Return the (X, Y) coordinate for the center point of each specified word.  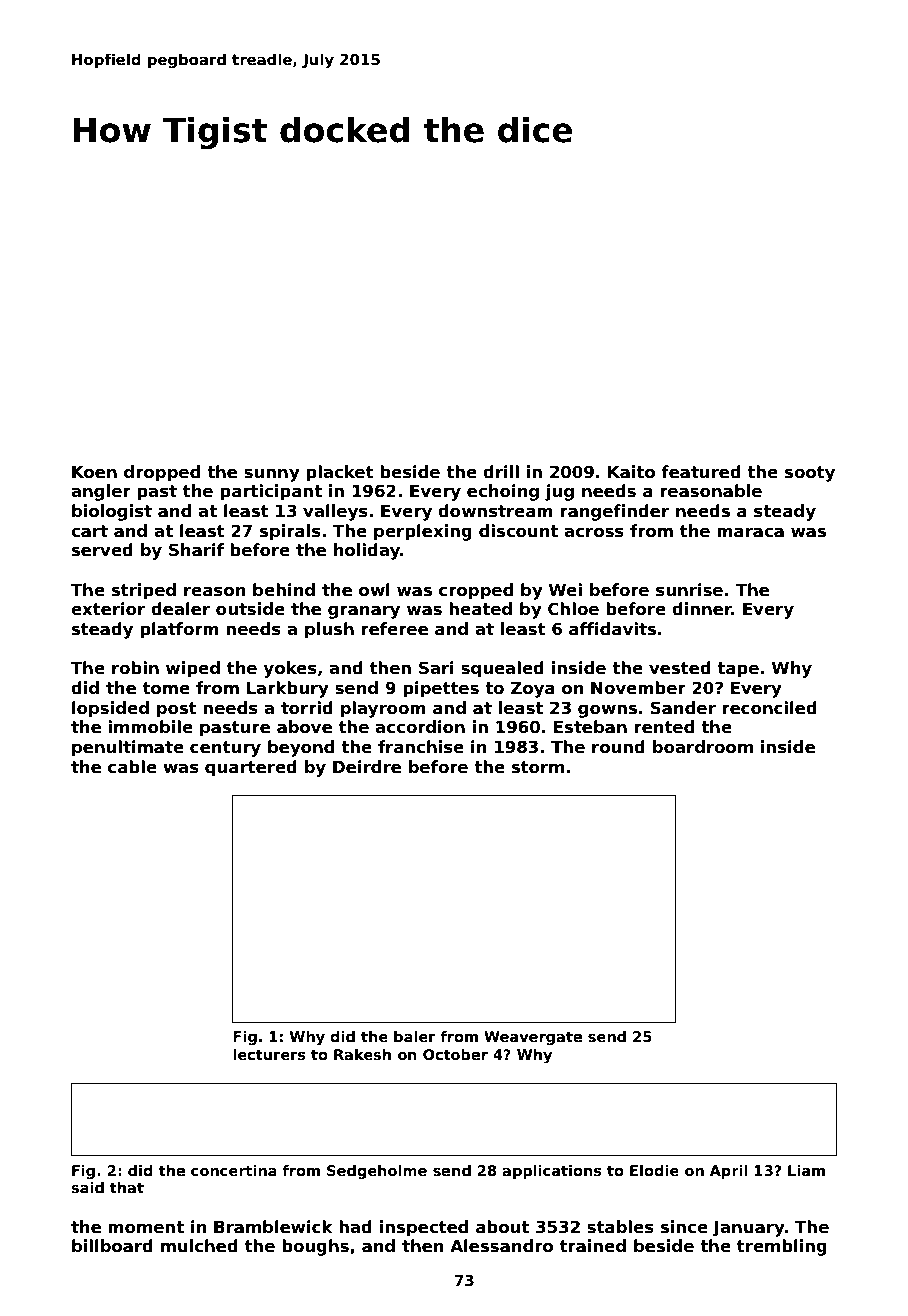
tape (738, 670)
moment (146, 1227)
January (748, 1229)
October (455, 1054)
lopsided (110, 709)
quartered (251, 768)
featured (701, 472)
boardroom (703, 747)
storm (538, 767)
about (502, 1227)
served (102, 550)
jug (559, 492)
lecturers (269, 1055)
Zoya (533, 690)
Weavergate (533, 1038)
